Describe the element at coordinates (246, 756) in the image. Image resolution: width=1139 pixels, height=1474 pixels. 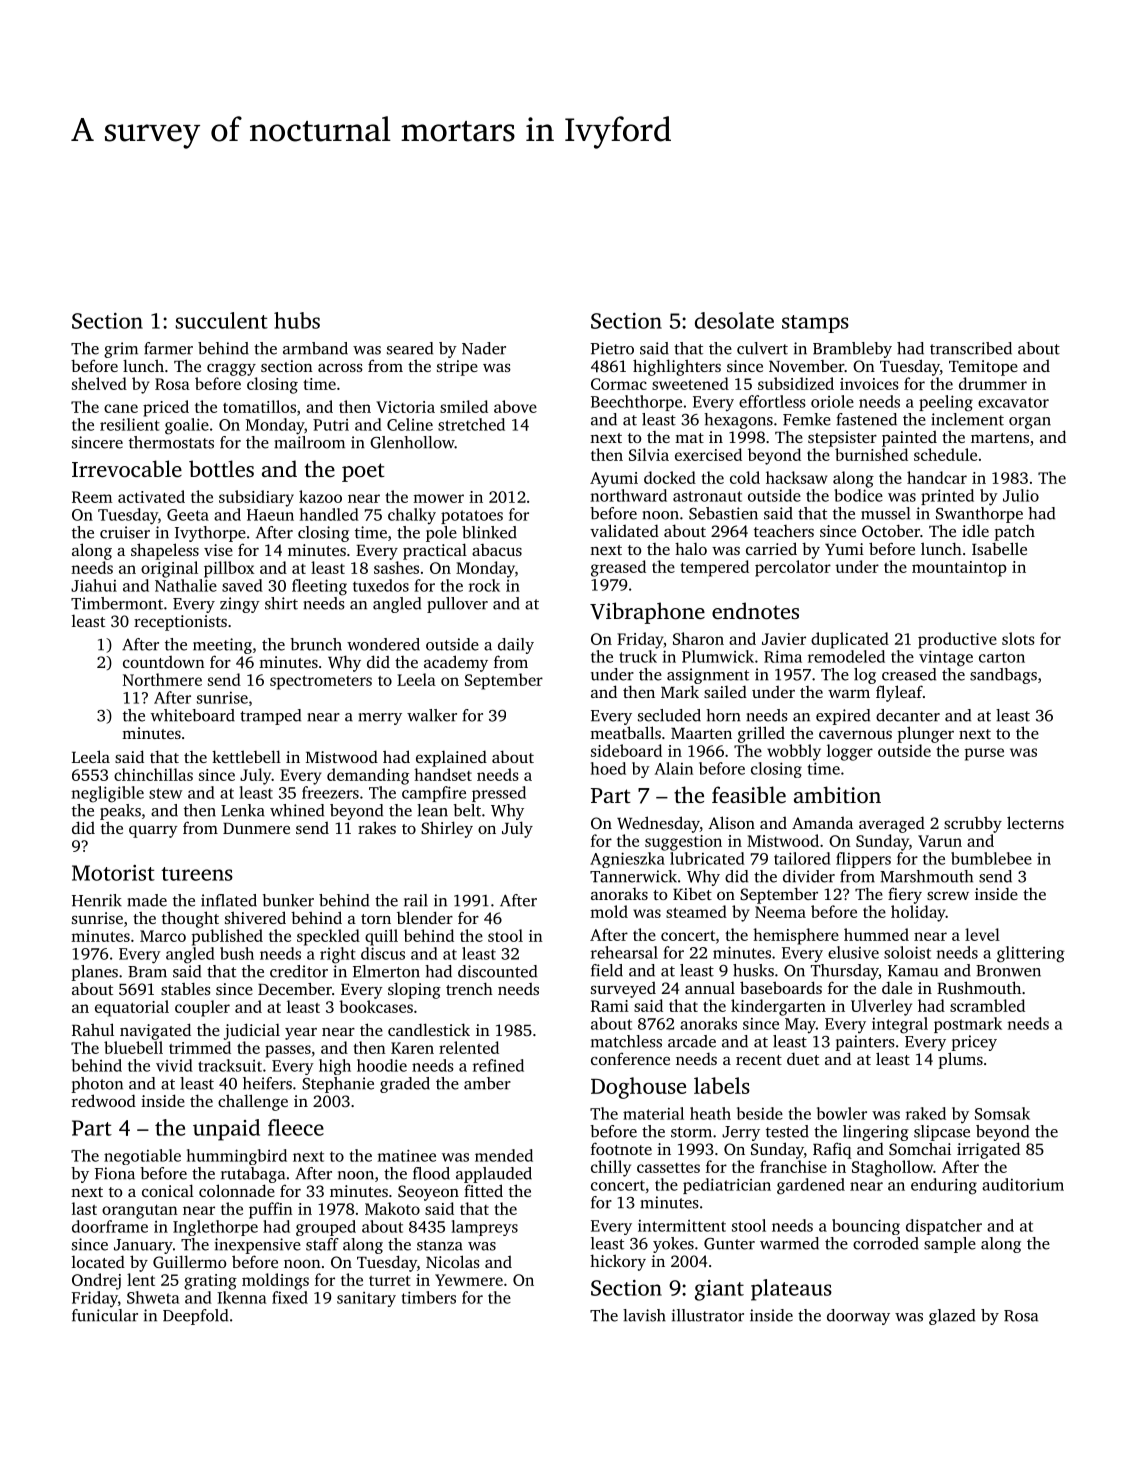
I see `kettlebell` at that location.
